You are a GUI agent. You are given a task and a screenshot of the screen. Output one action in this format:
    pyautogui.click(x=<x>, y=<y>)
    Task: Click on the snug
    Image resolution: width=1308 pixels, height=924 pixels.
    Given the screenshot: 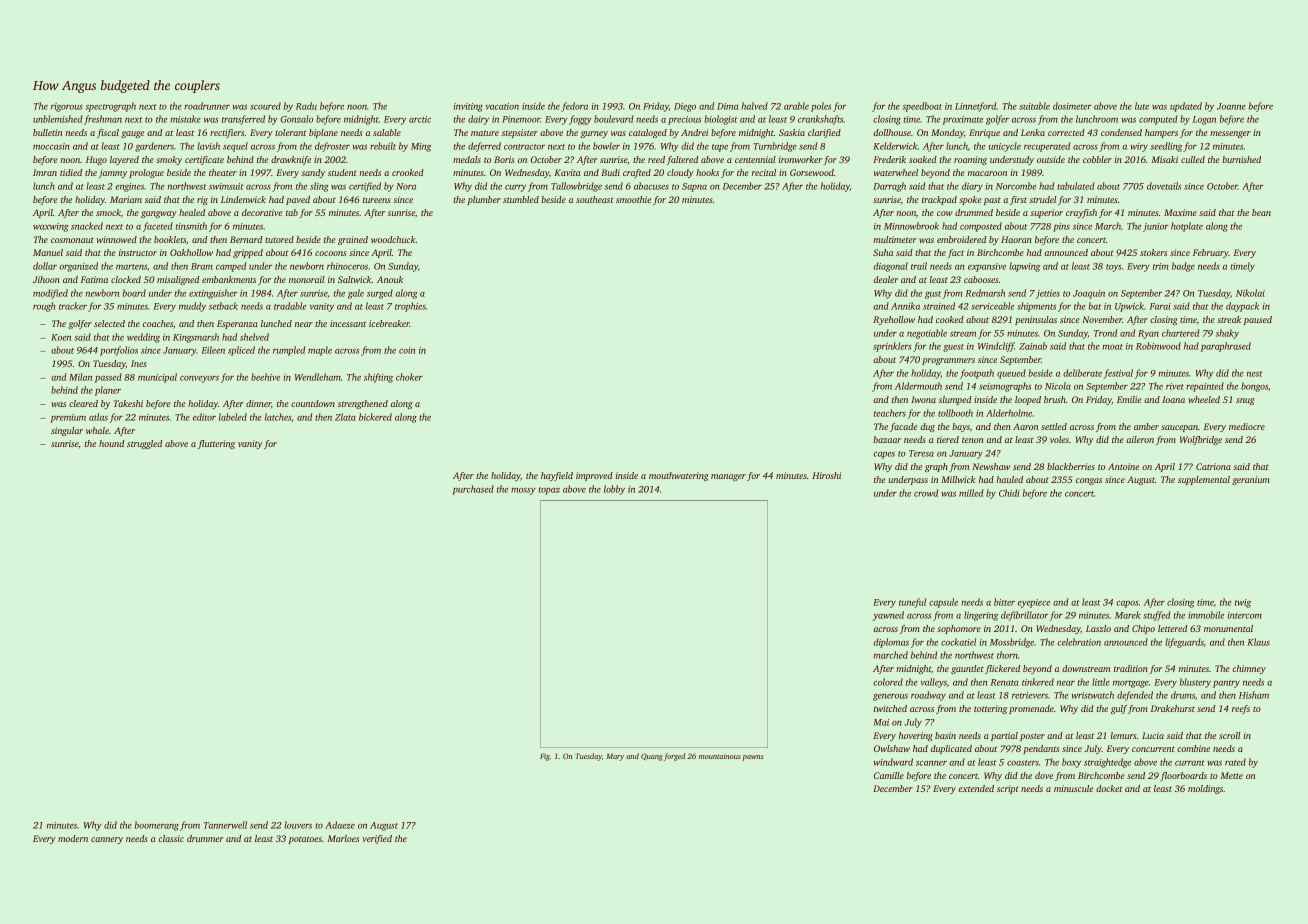 What is the action you would take?
    pyautogui.click(x=1245, y=401)
